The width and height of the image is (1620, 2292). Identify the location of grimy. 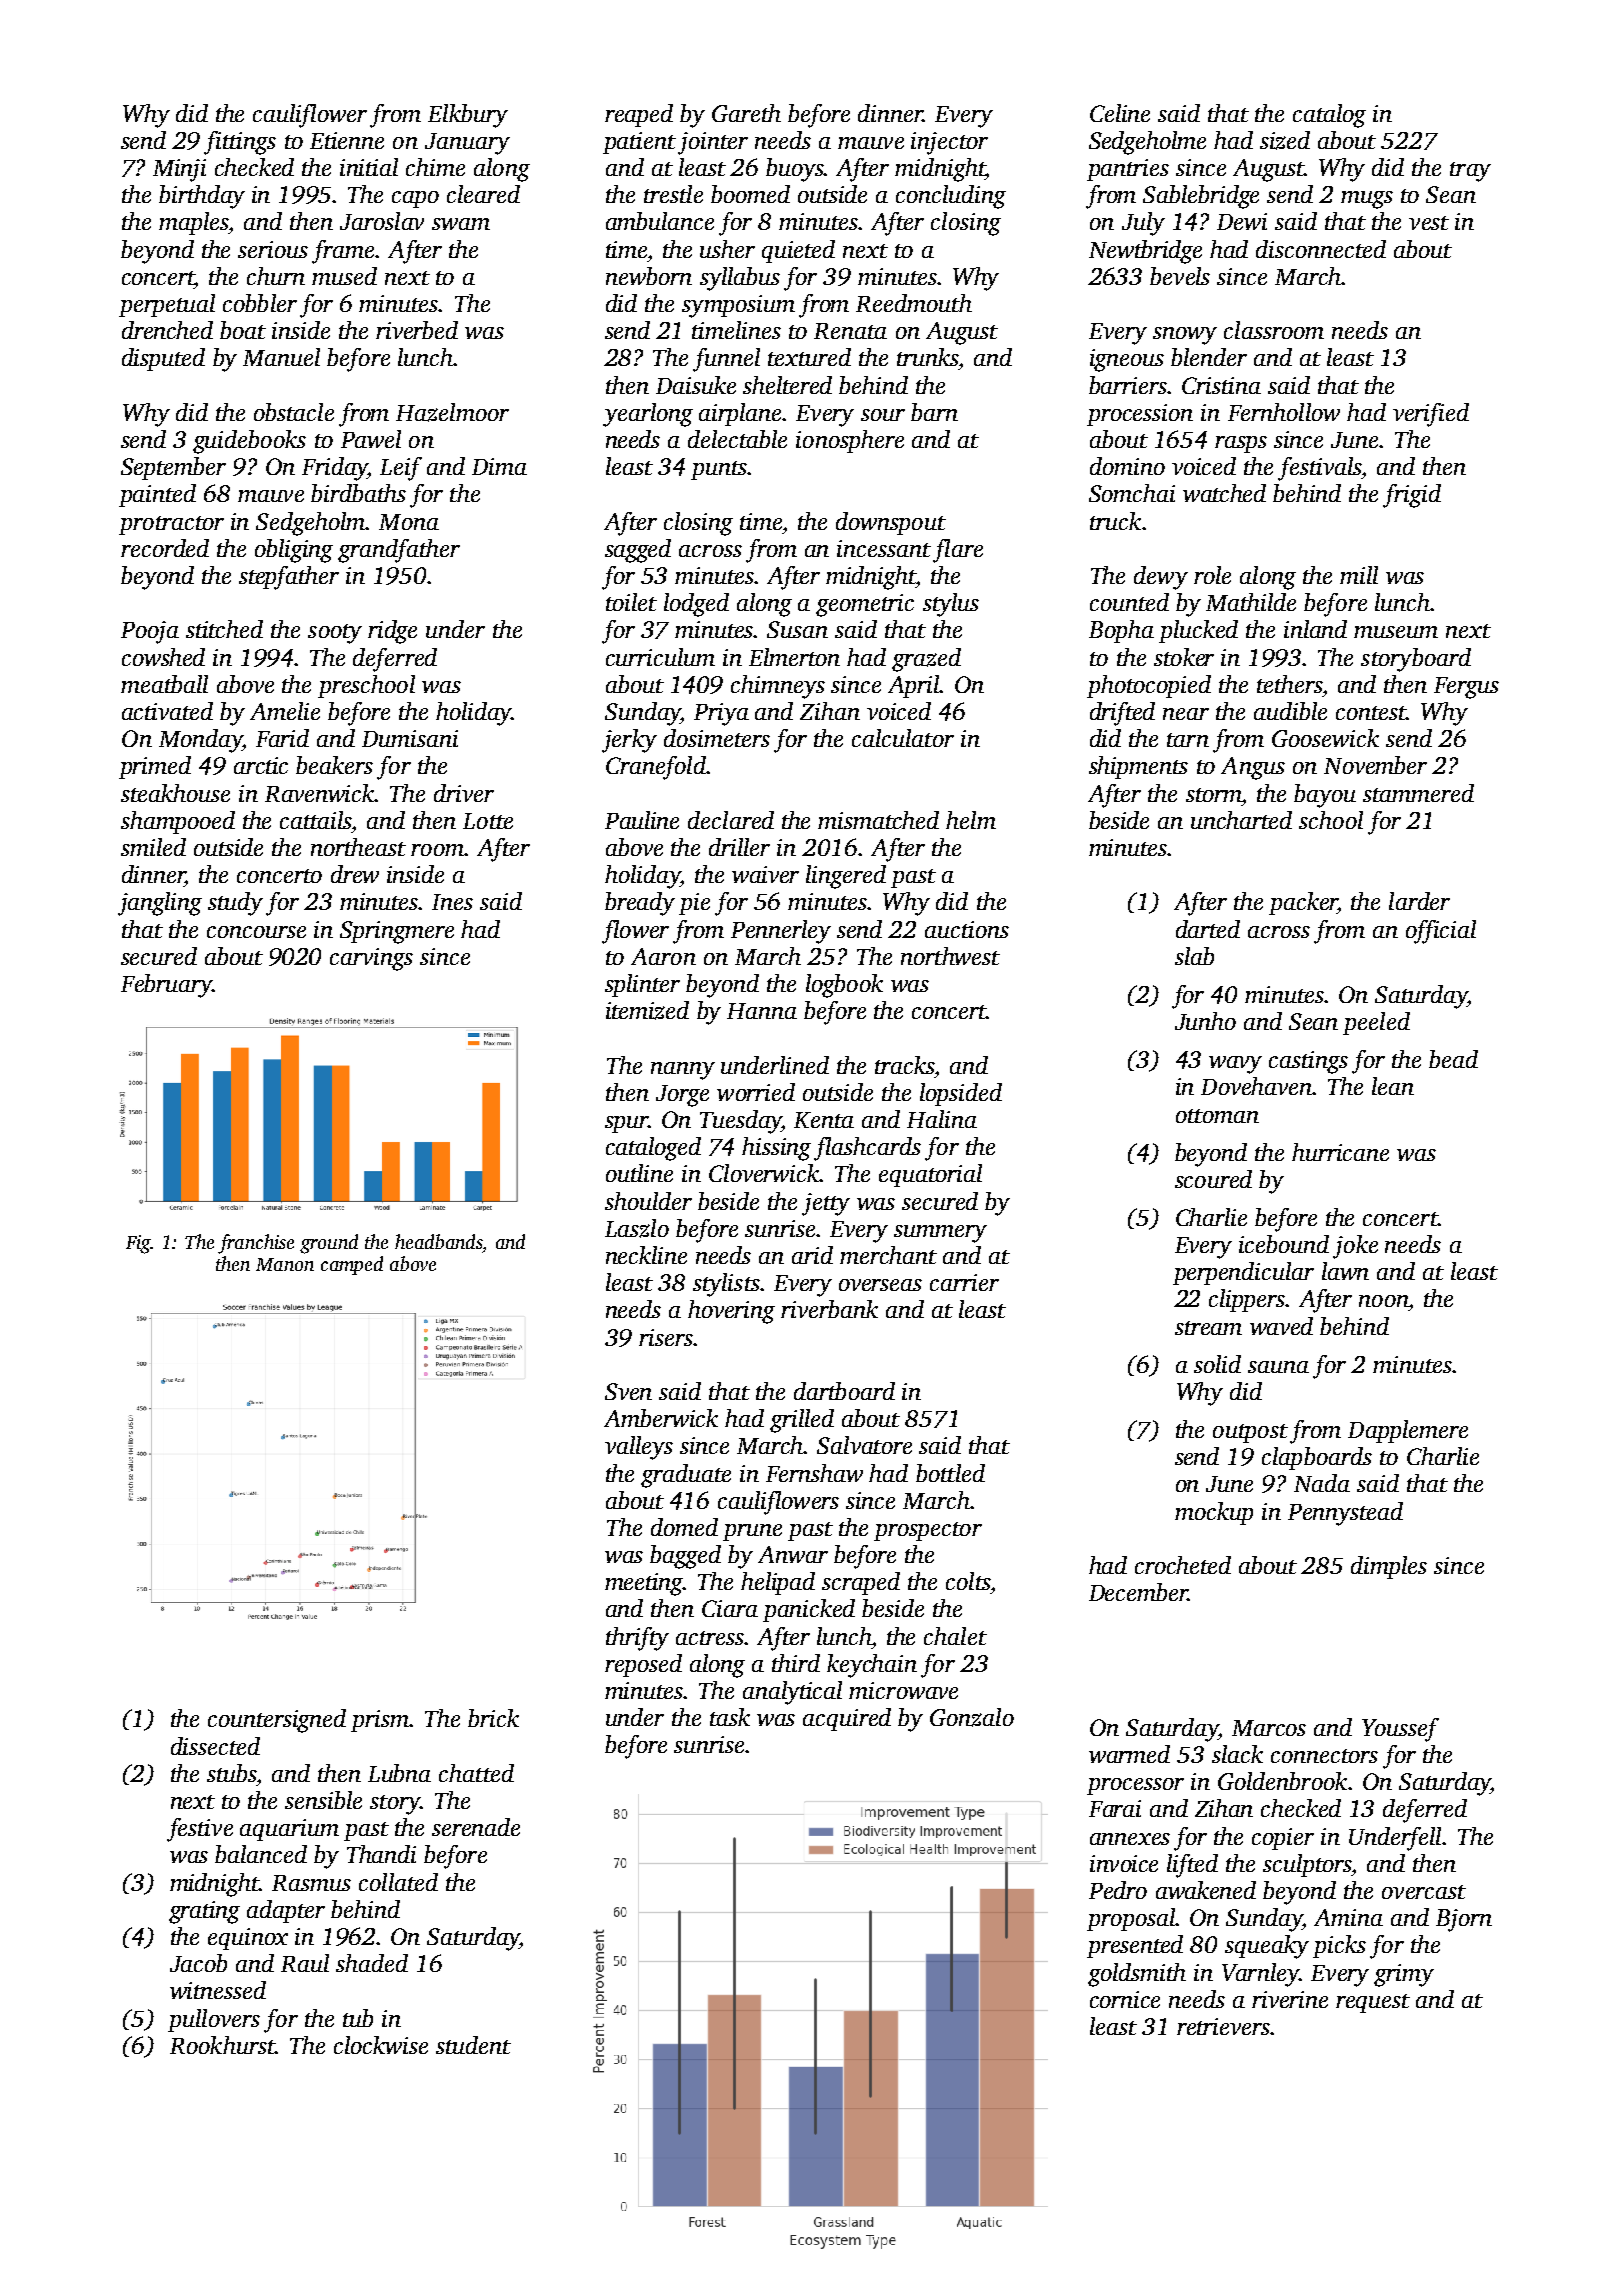
(1404, 1975).
